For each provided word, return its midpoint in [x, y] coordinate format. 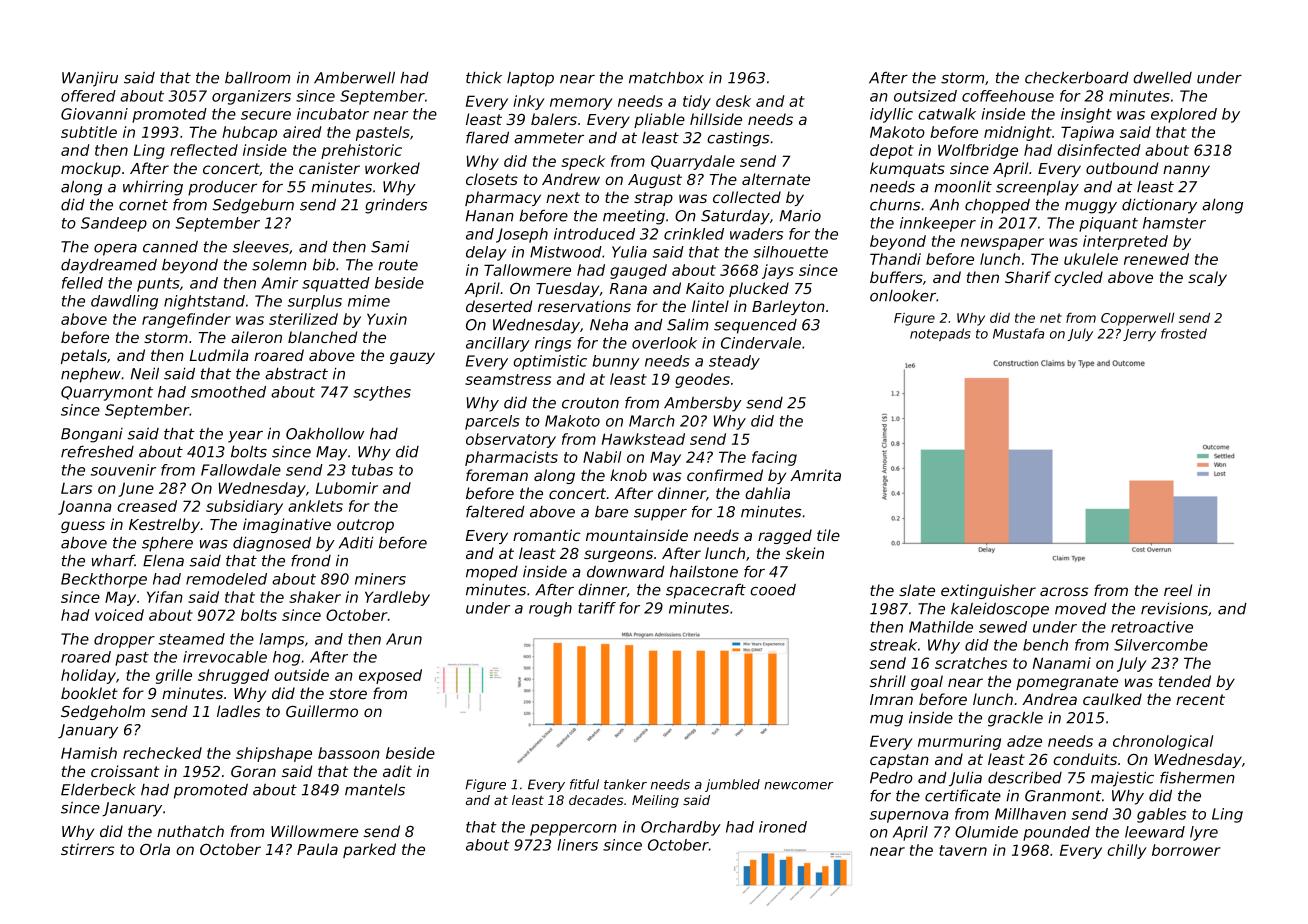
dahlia [767, 493]
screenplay [1037, 188]
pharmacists [511, 458]
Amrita [815, 475]
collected [747, 197]
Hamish [89, 753]
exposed [390, 676]
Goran [253, 771]
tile [828, 535]
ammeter [549, 138]
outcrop [365, 526]
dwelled [1162, 78]
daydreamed [109, 266]
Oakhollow [325, 434]
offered [88, 96]
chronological [1163, 742]
